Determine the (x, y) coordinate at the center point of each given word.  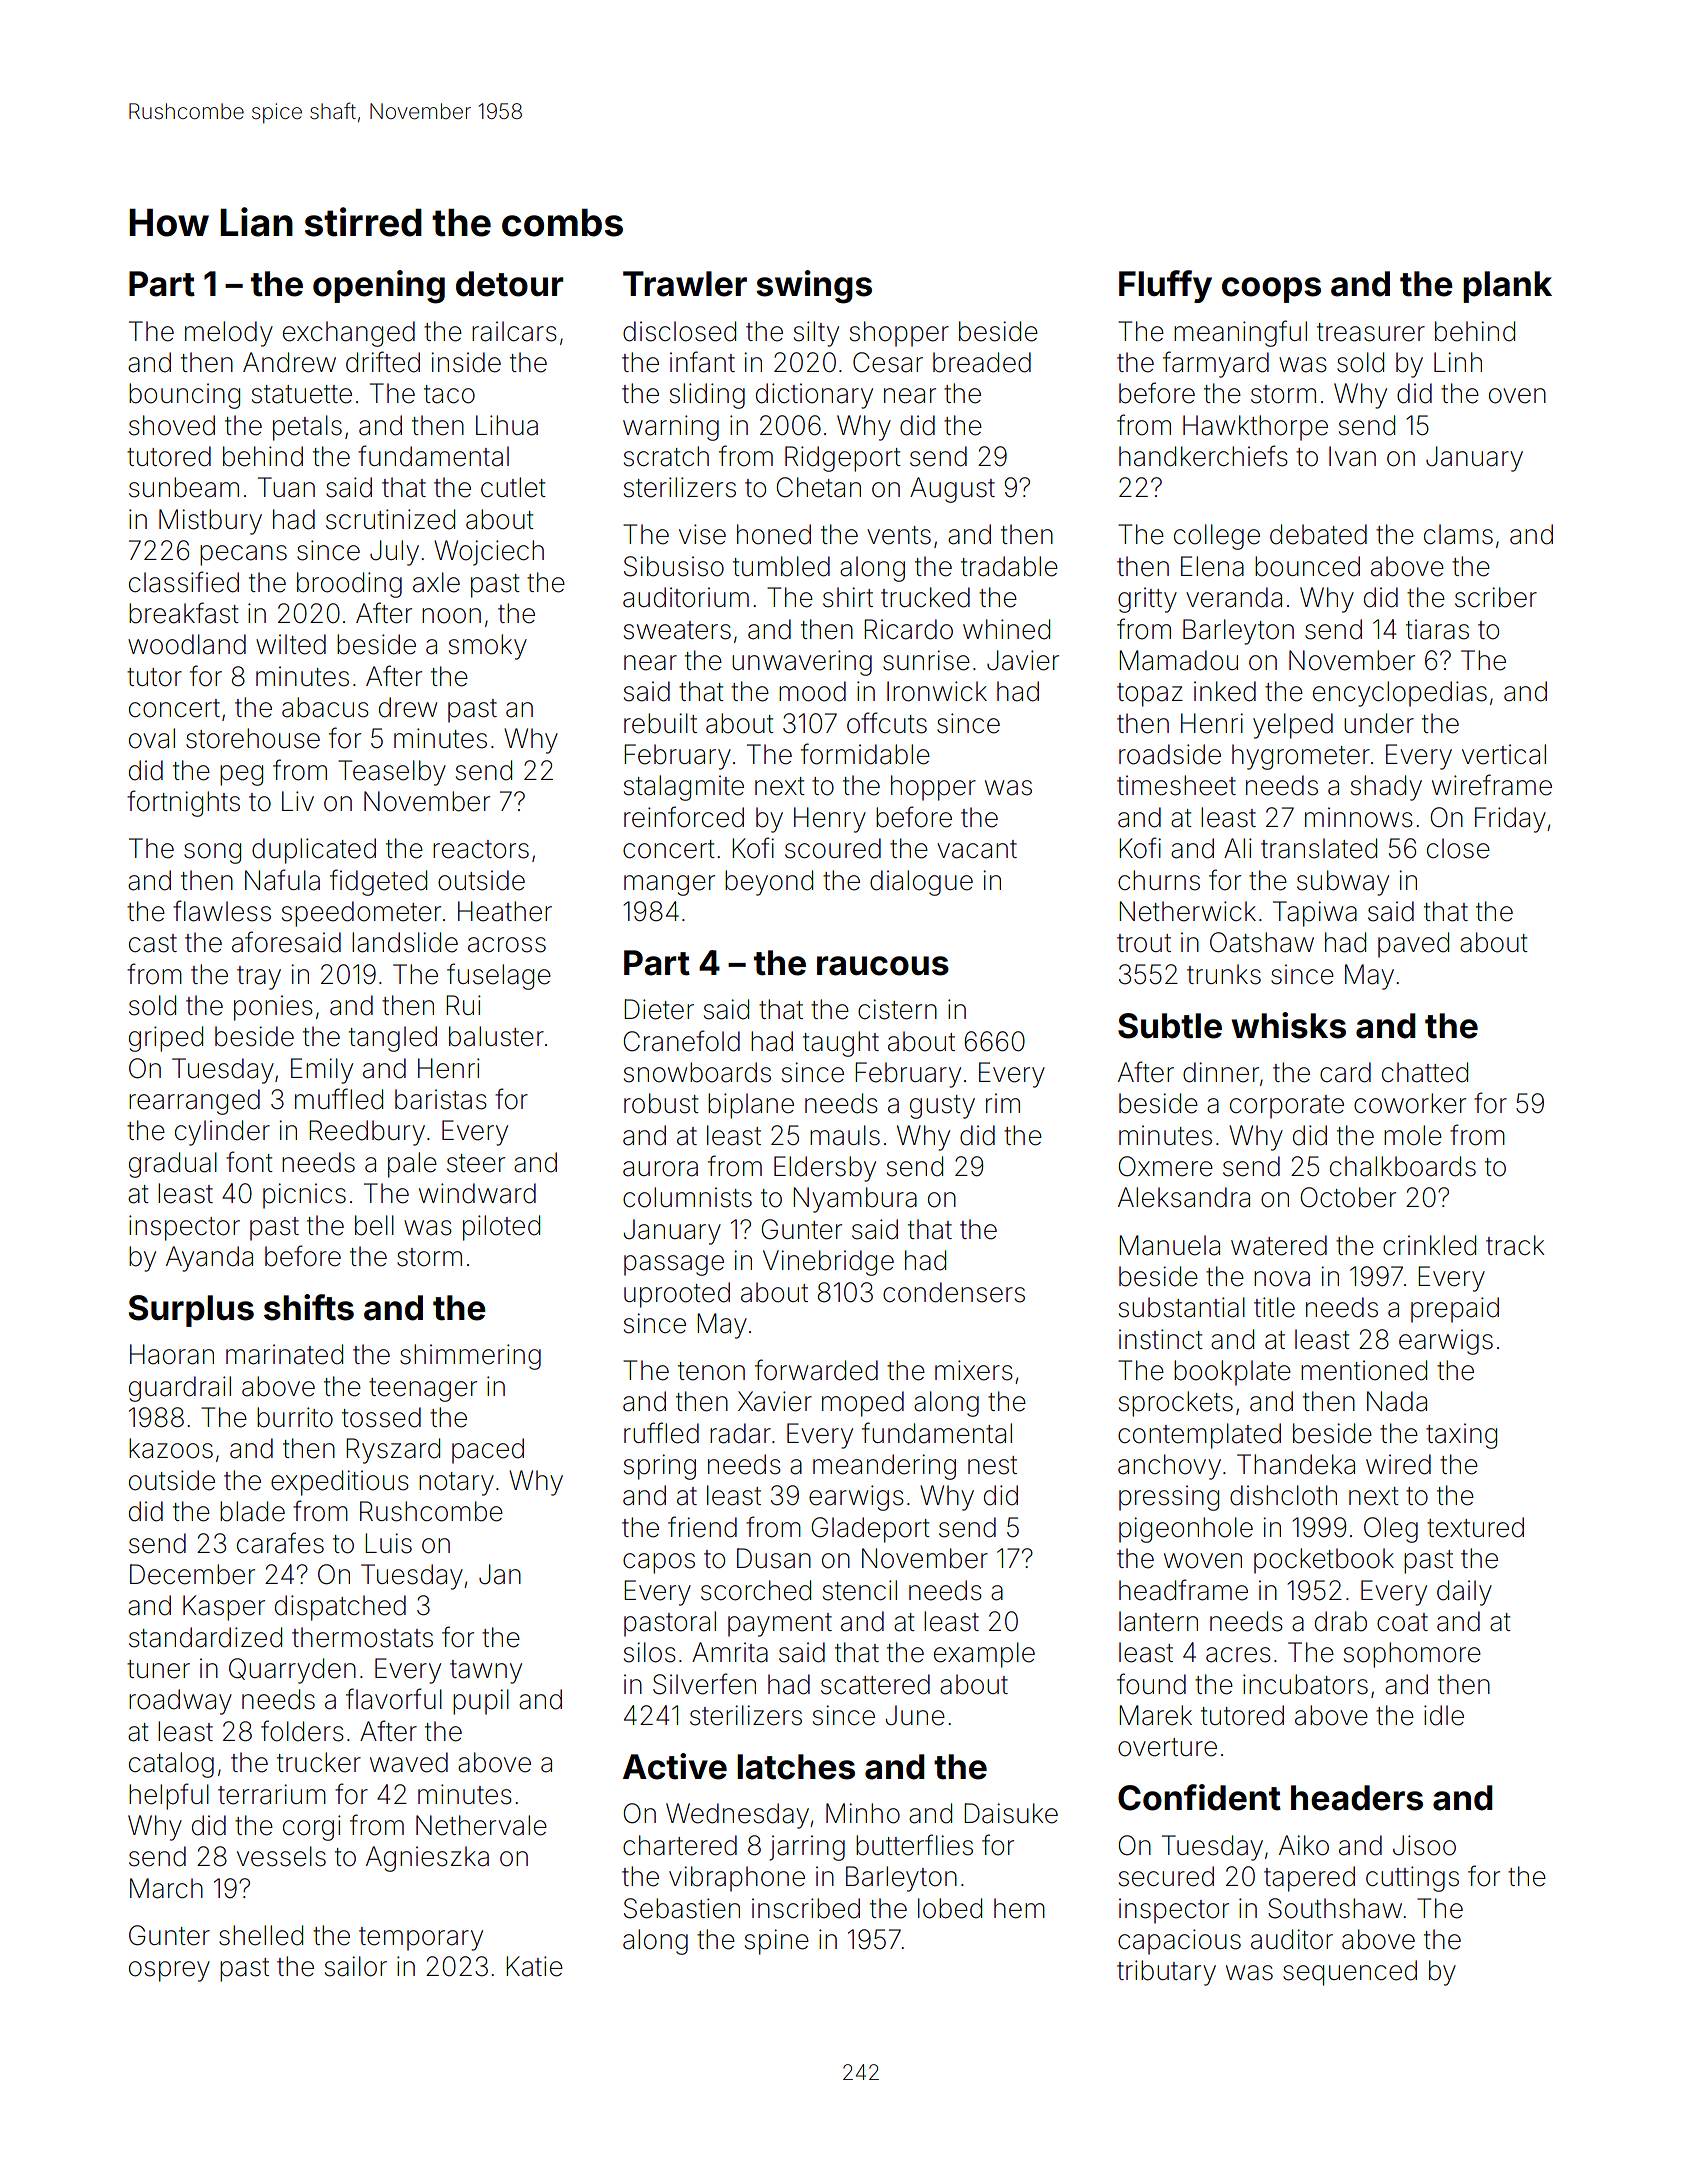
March (166, 1888)
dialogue (921, 883)
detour (509, 284)
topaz (1150, 695)
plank (1507, 287)
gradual (173, 1165)
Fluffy (1165, 286)
